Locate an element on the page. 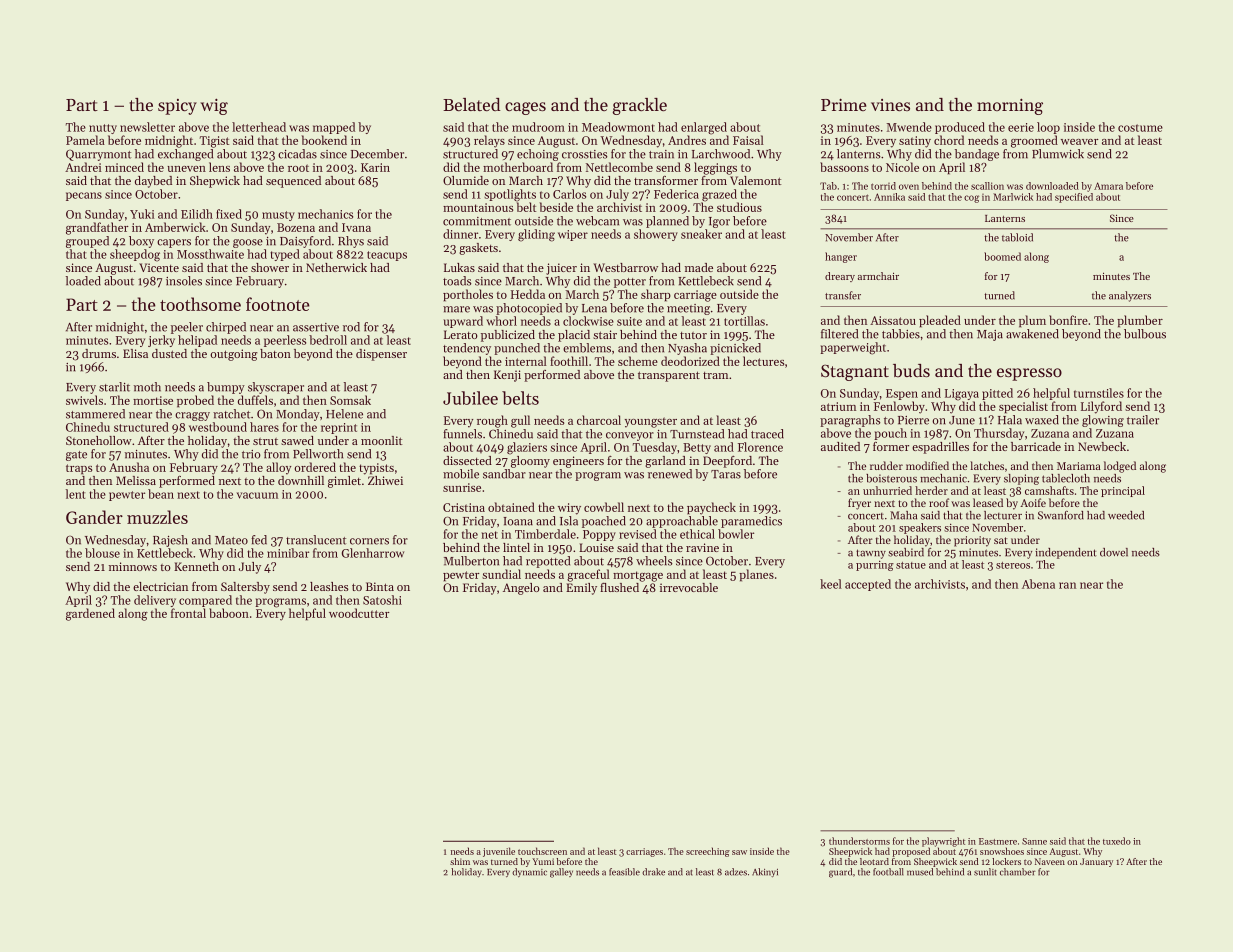  spicy is located at coordinates (177, 107).
